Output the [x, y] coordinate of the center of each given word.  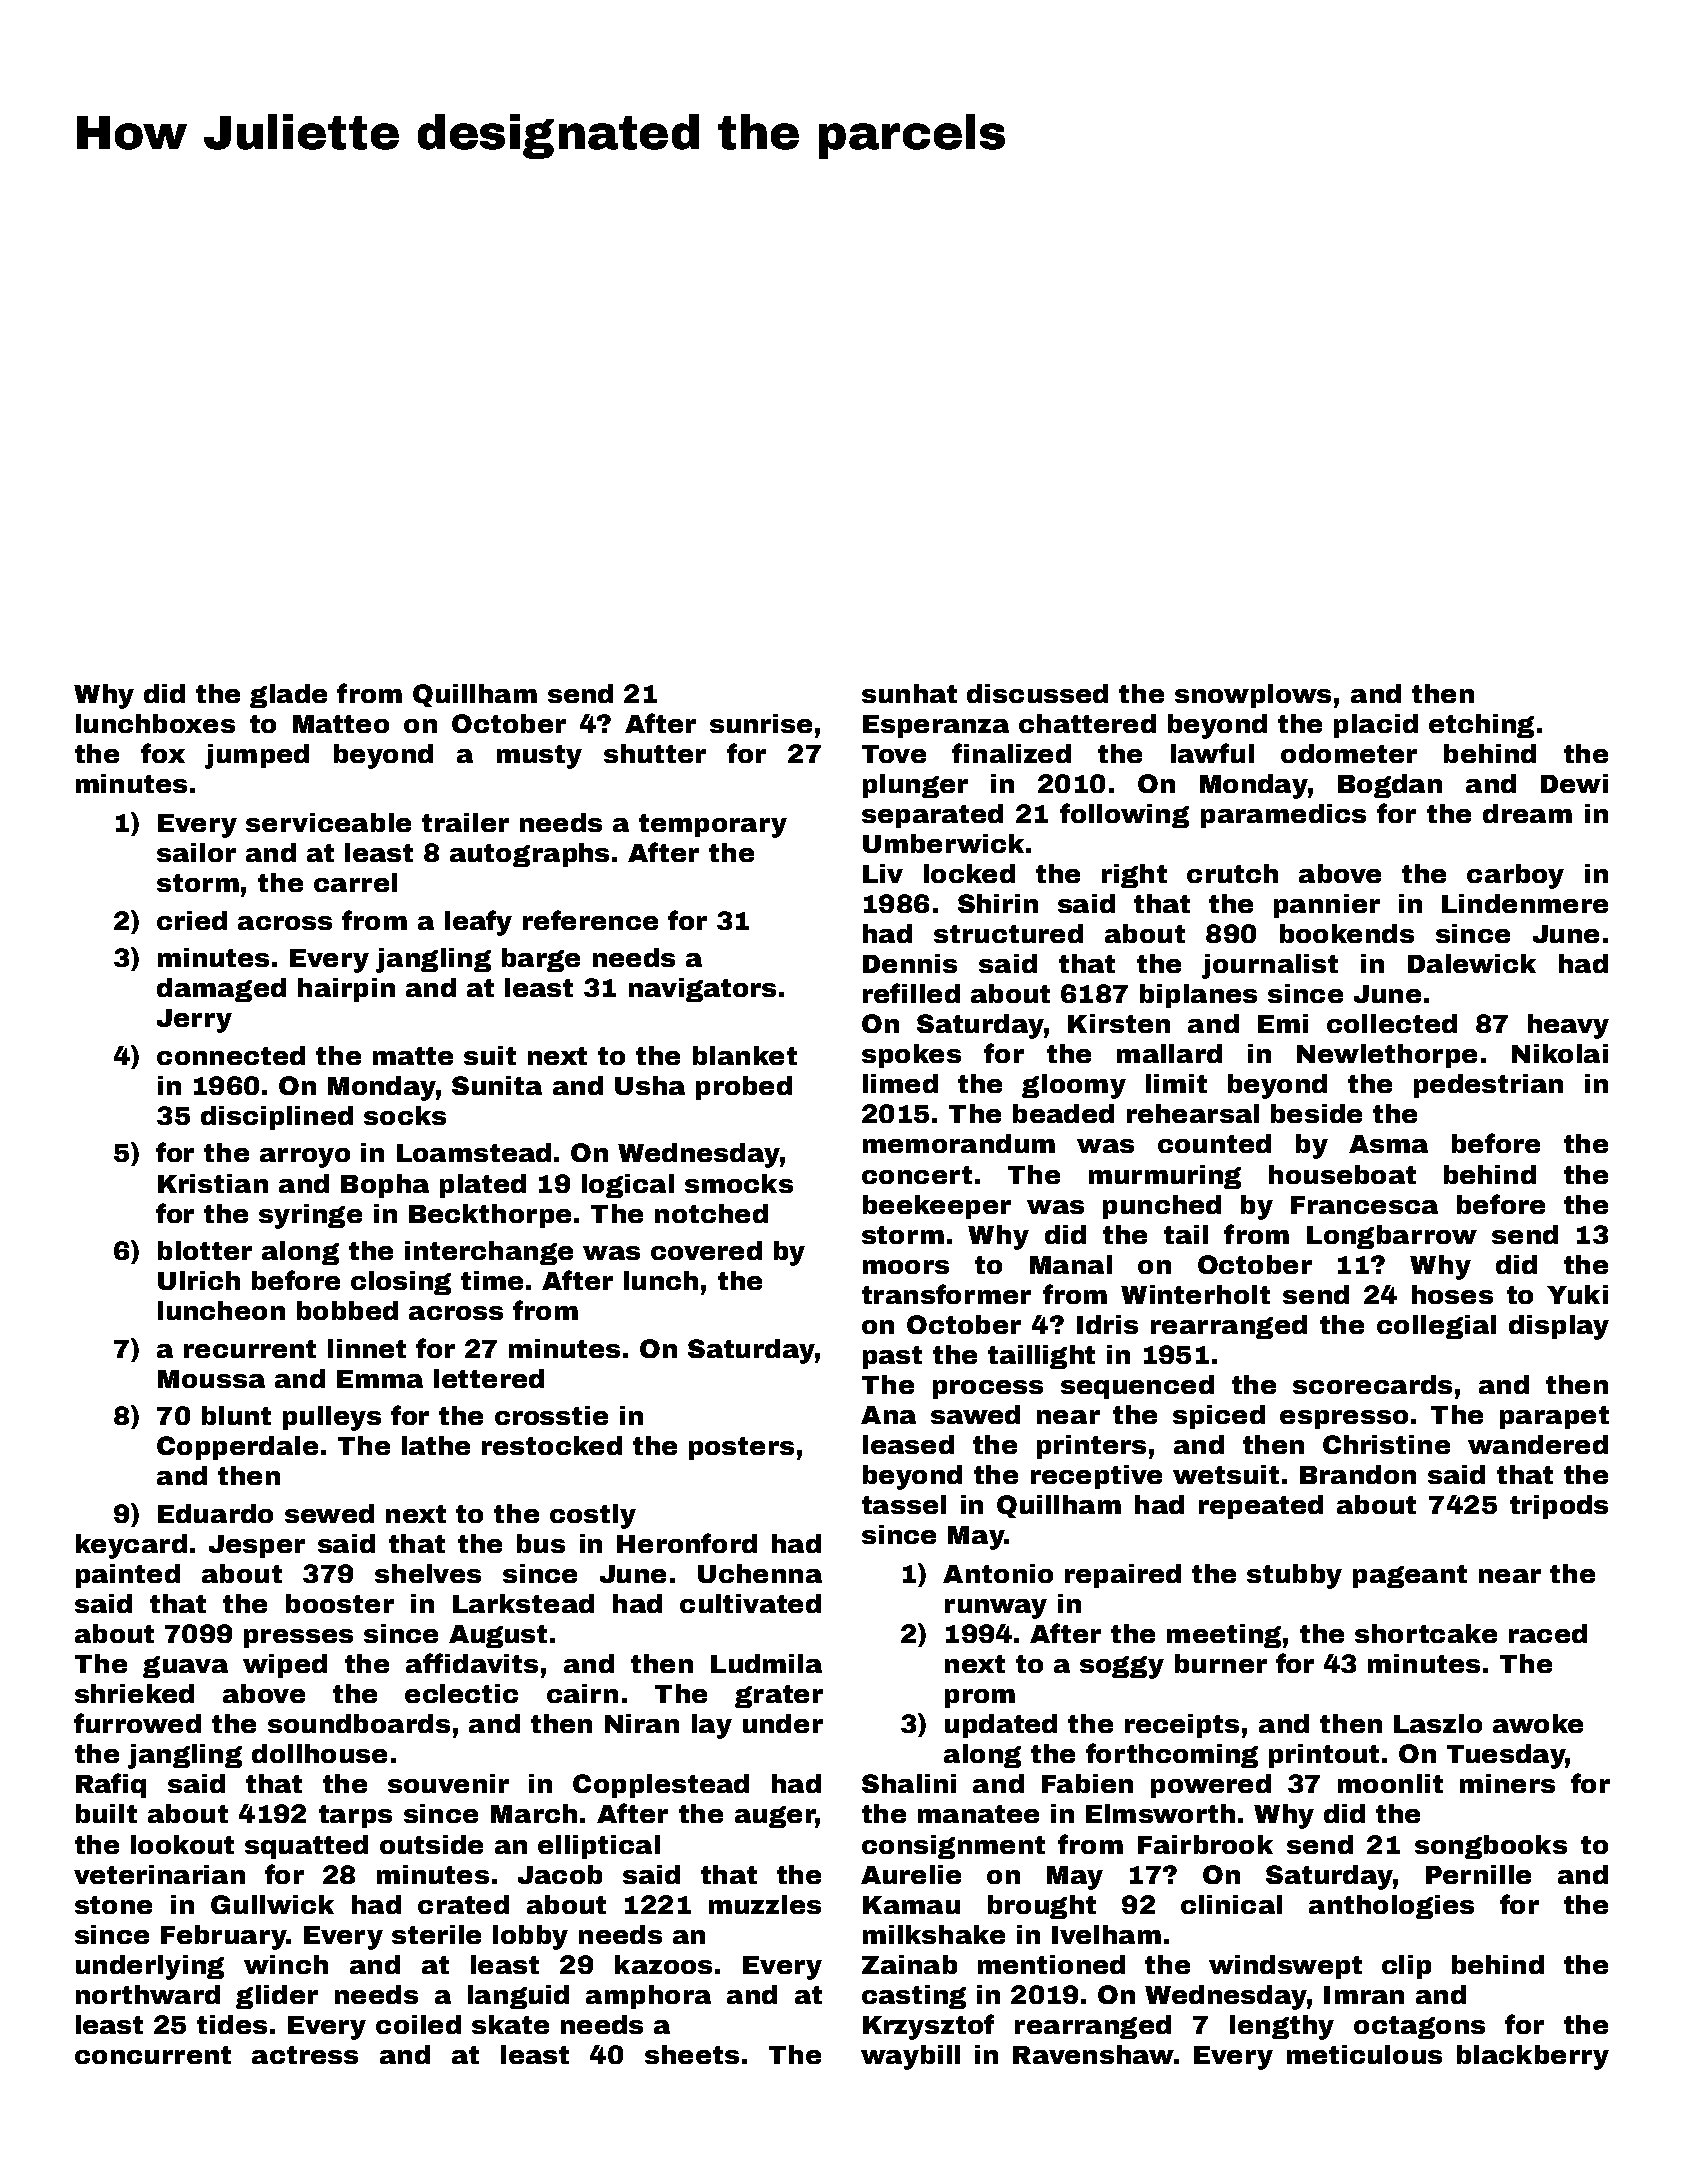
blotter [205, 1250]
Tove [894, 754]
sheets [692, 2054]
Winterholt [1195, 1294]
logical [628, 1186]
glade [288, 696]
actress [305, 2055]
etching [1481, 726]
